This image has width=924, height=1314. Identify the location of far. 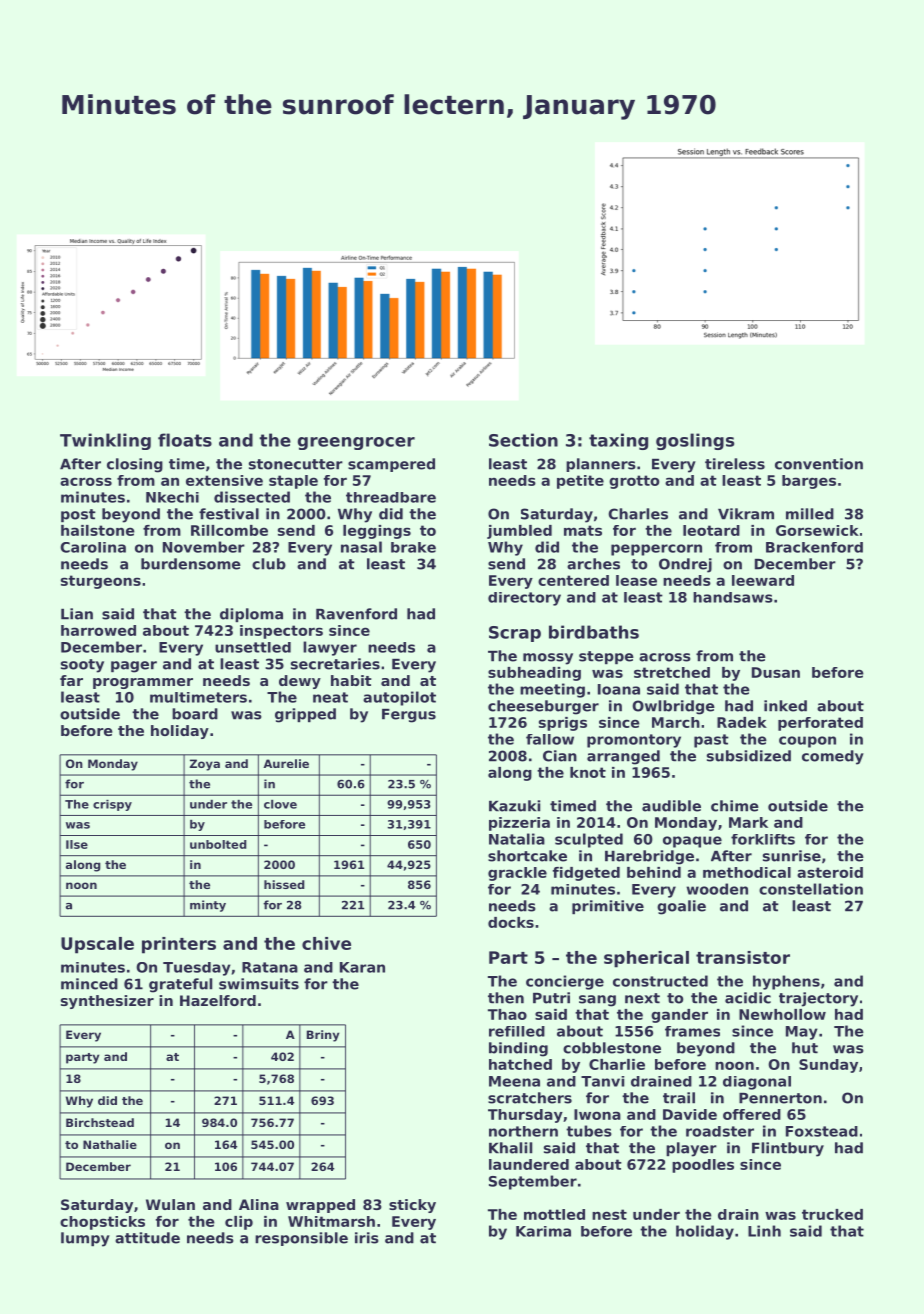
(71, 680).
